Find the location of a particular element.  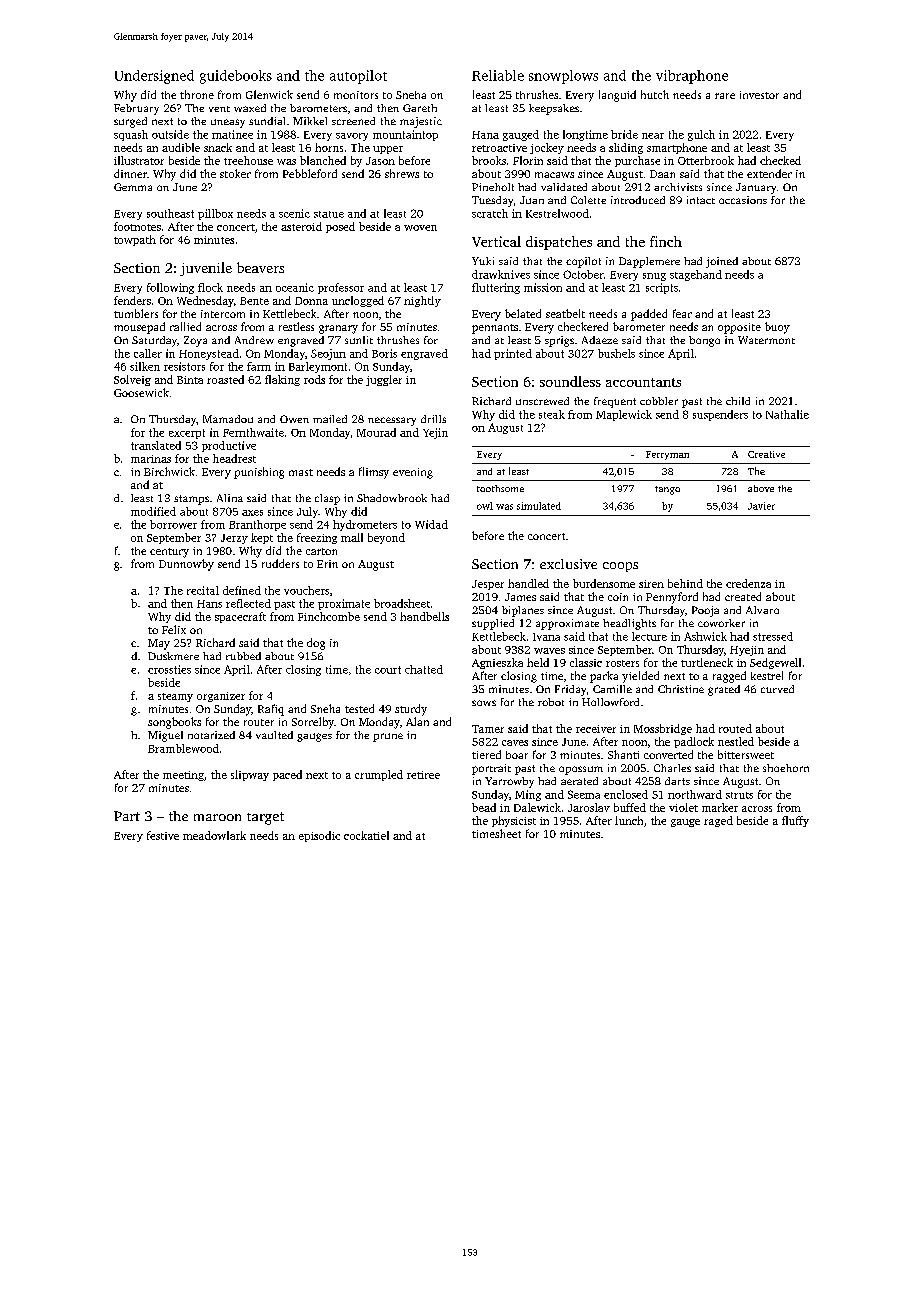

lunch is located at coordinates (629, 820).
